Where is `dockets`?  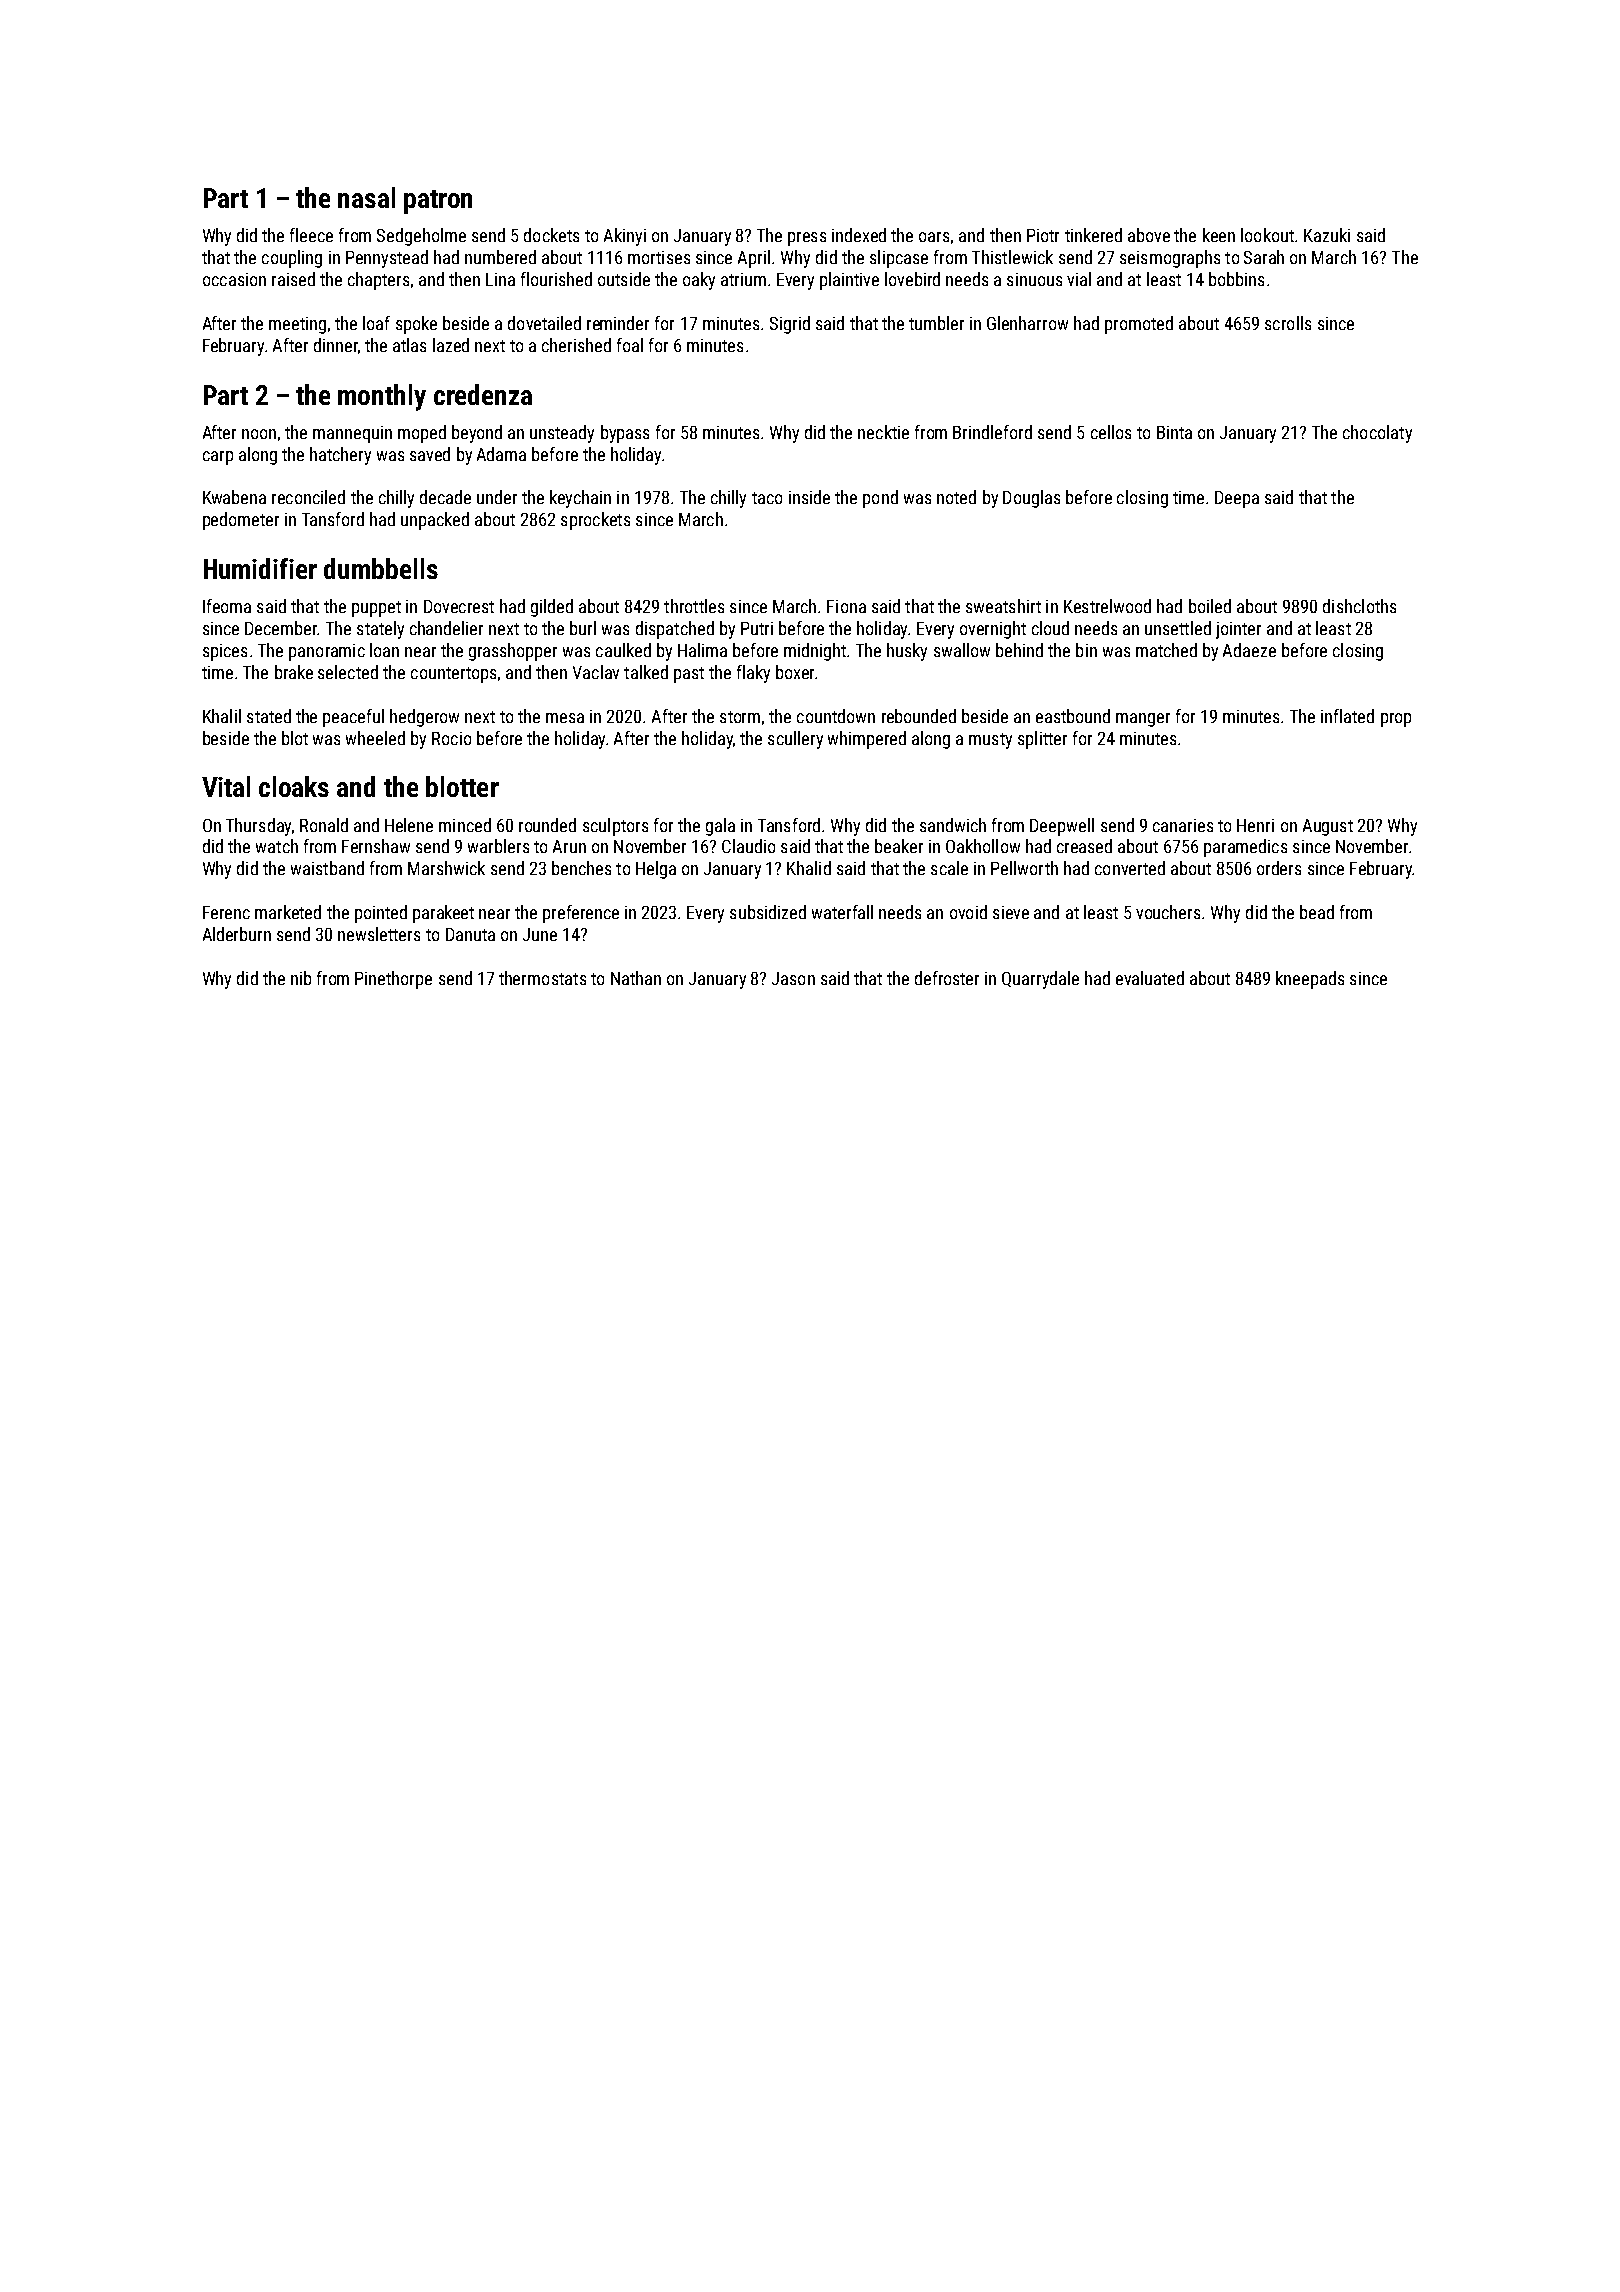
dockets is located at coordinates (551, 235).
